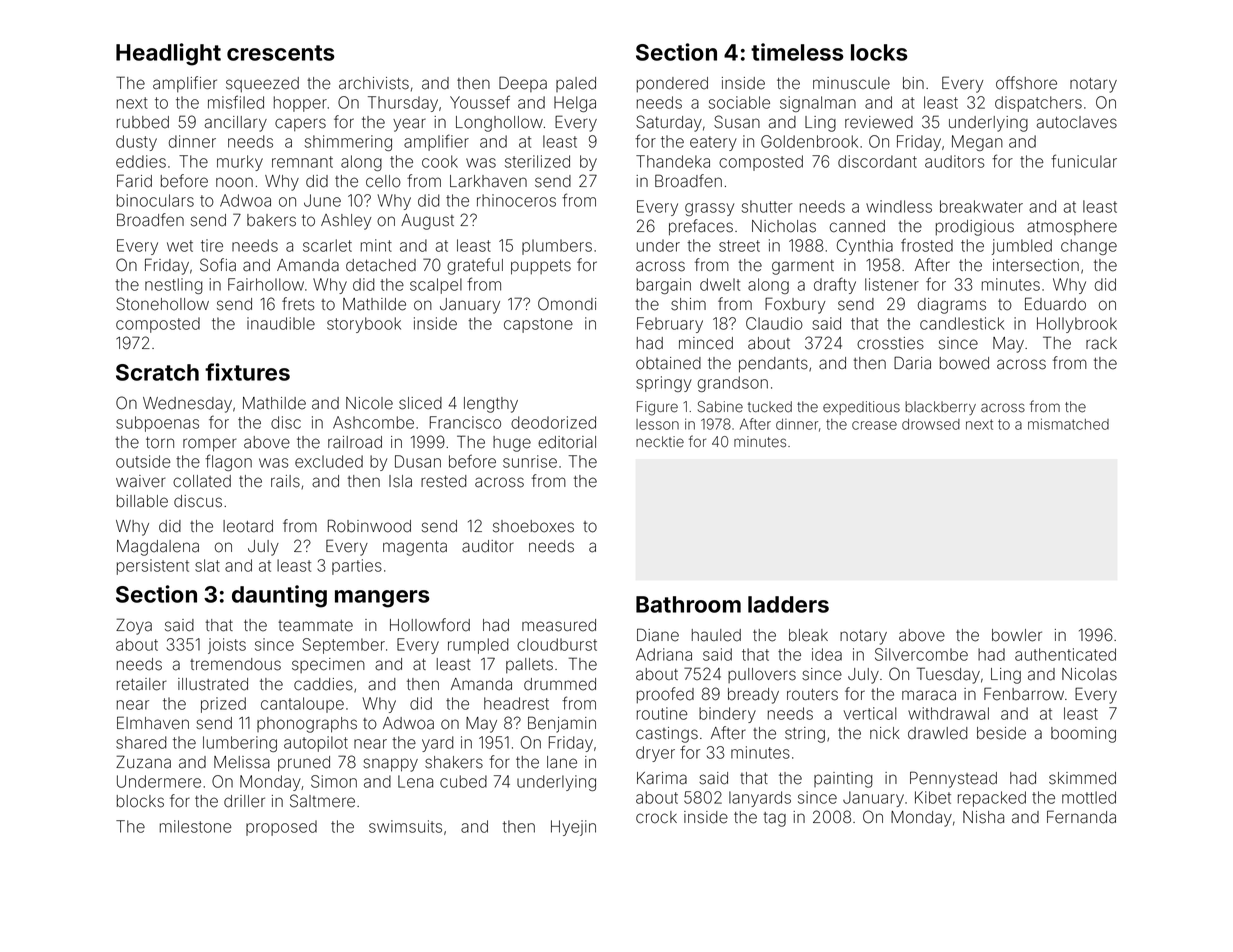 The image size is (1233, 952). Describe the element at coordinates (382, 599) in the screenshot. I see `mangers` at that location.
